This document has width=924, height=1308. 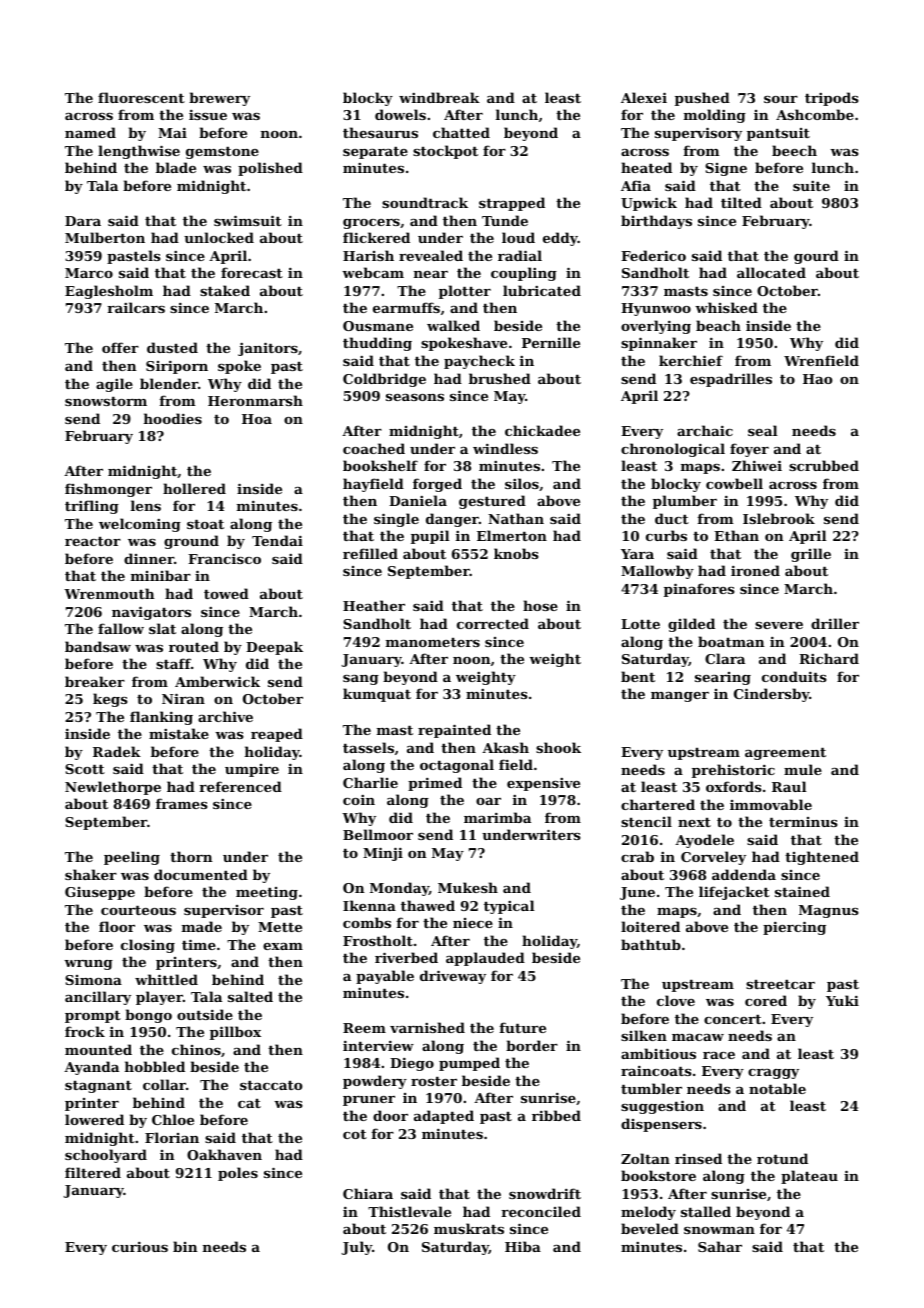 I want to click on Mulberton, so click(x=105, y=237).
